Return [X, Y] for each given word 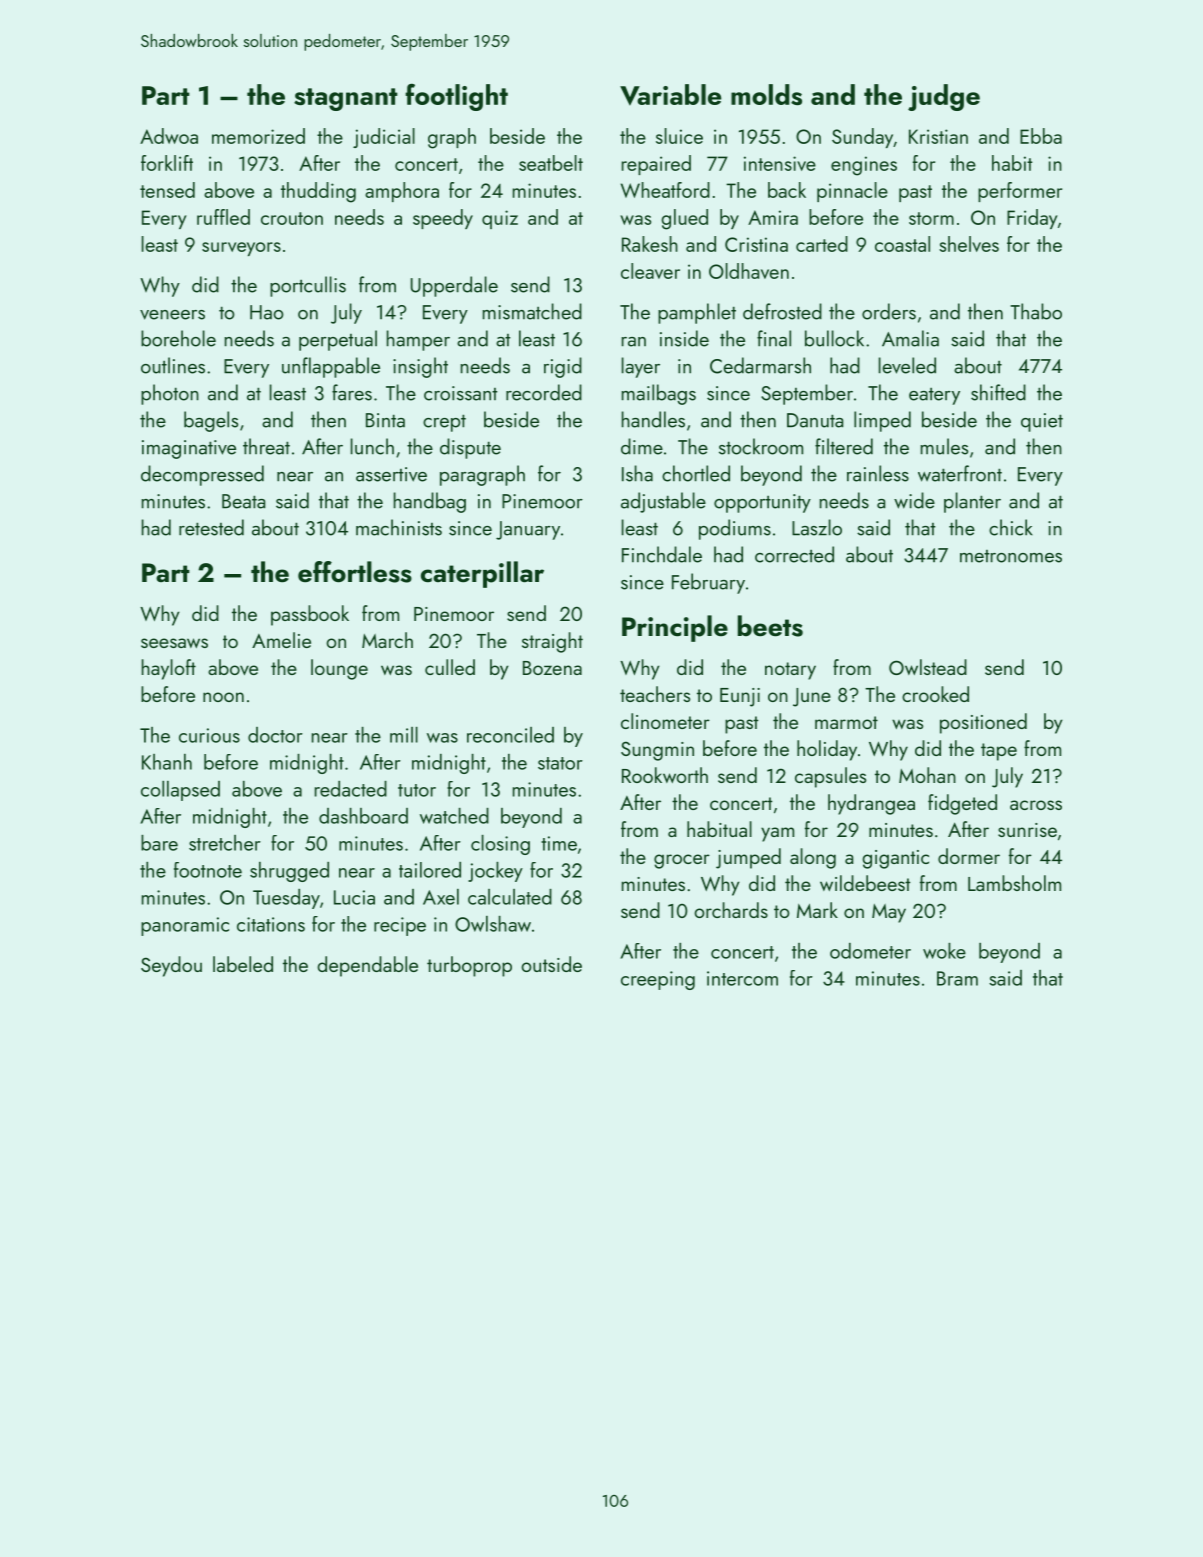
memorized [258, 136]
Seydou [171, 966]
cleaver [650, 271]
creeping [658, 980]
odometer [870, 951]
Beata [243, 501]
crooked [935, 694]
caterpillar [482, 574]
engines [864, 166]
